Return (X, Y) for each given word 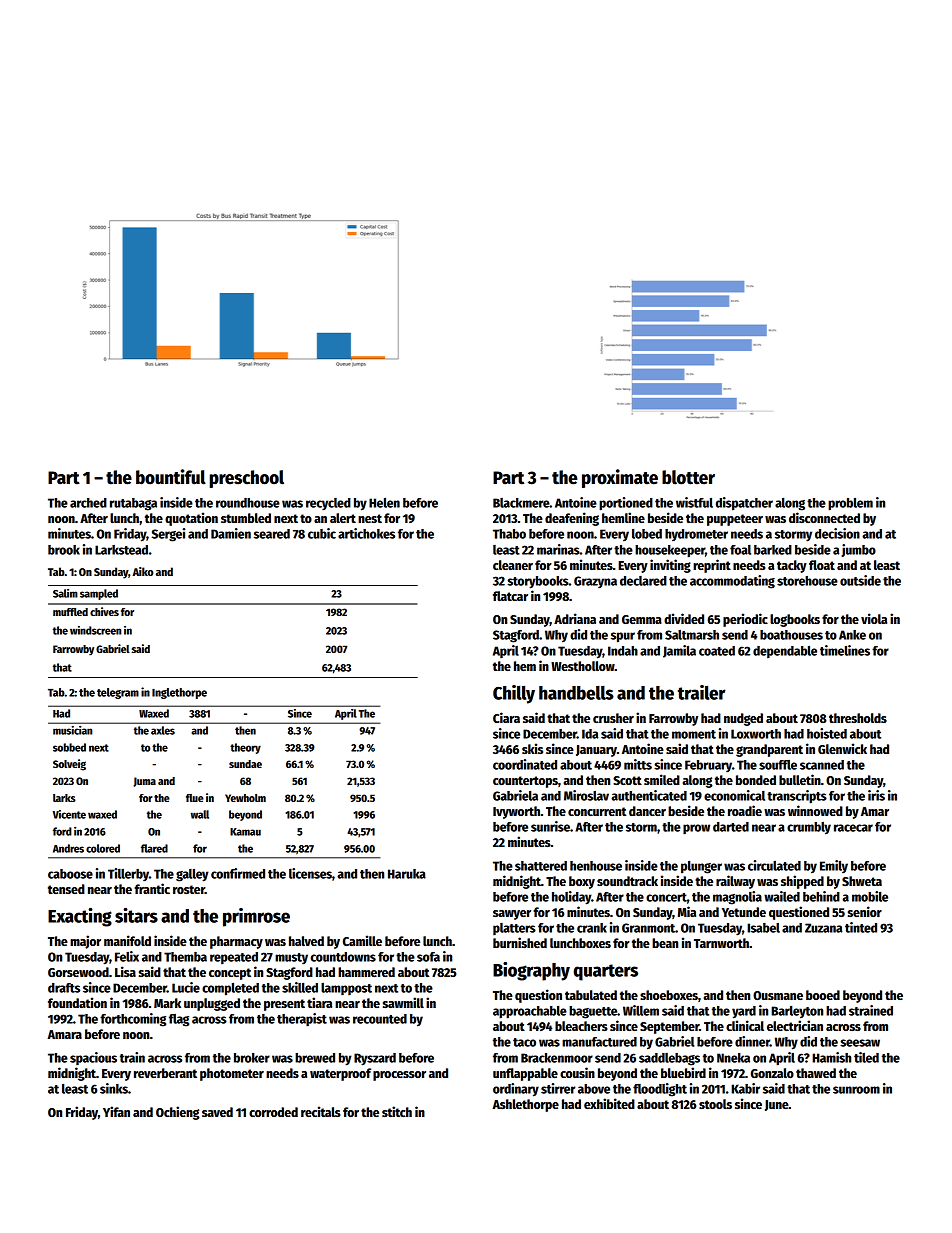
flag (179, 1020)
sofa (428, 957)
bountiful (171, 477)
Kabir (745, 1088)
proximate (620, 478)
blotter (688, 477)
